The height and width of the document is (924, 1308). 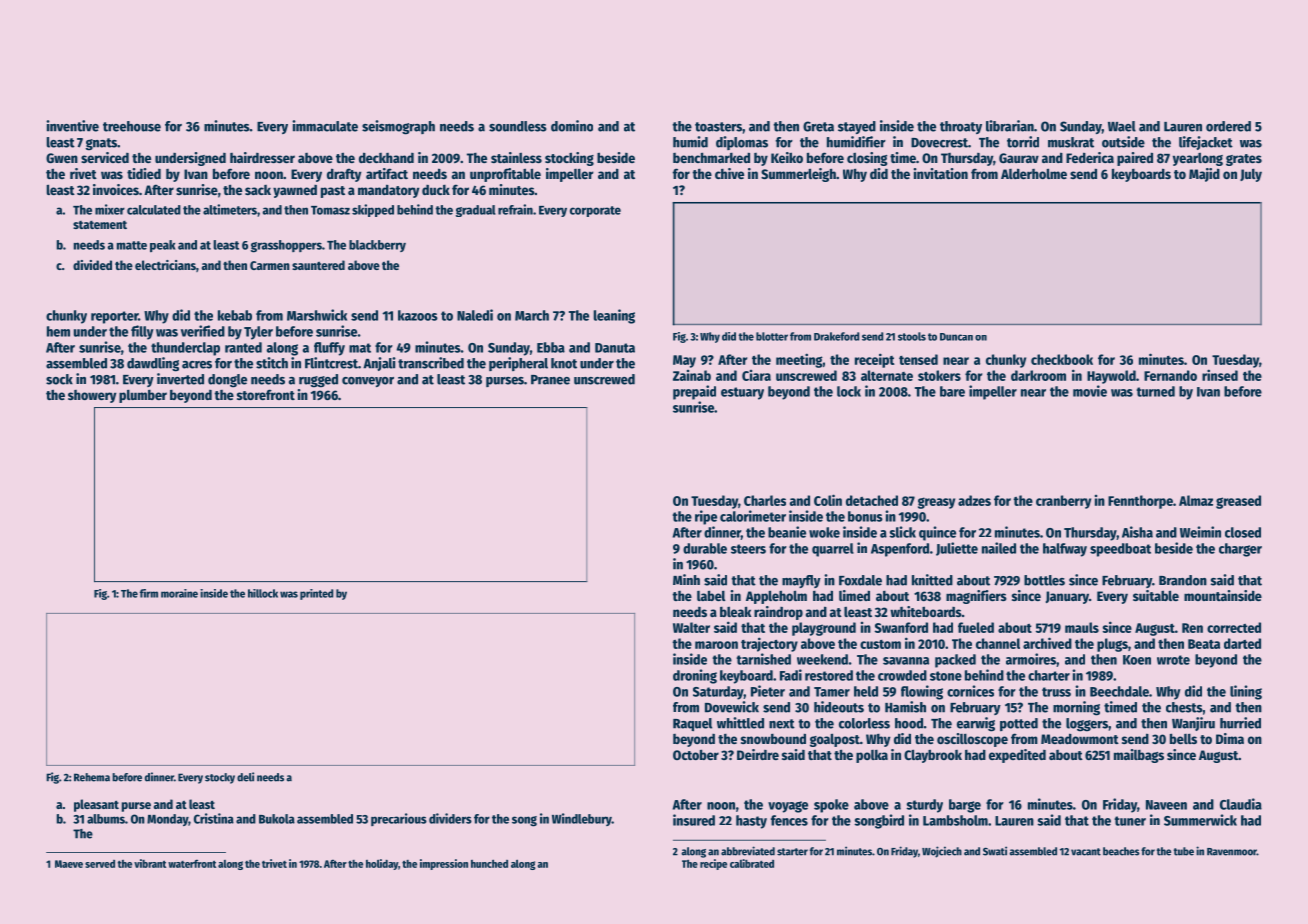 What do you see at coordinates (752, 863) in the document?
I see `calibrated` at bounding box center [752, 863].
